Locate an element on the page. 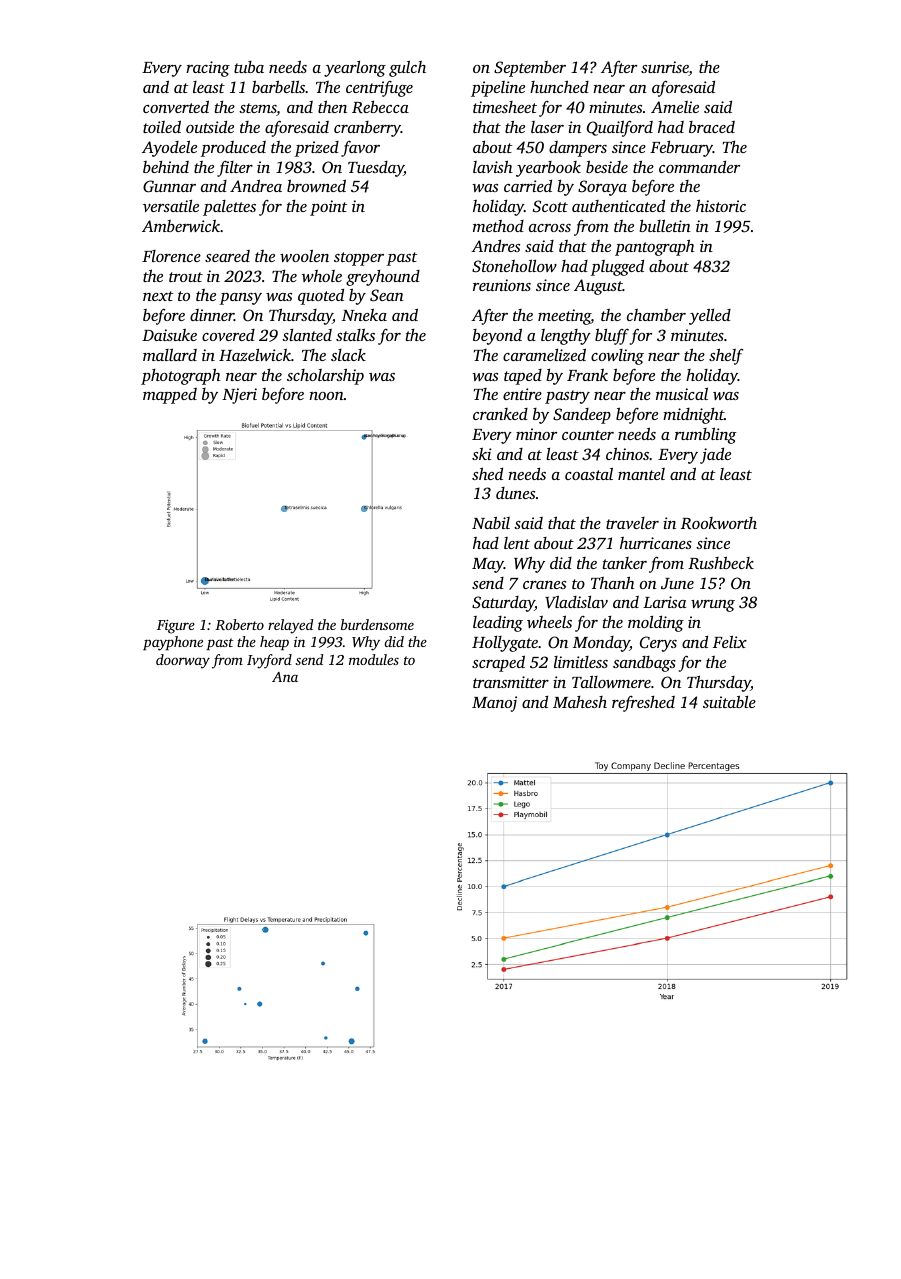  doorway is located at coordinates (183, 661).
